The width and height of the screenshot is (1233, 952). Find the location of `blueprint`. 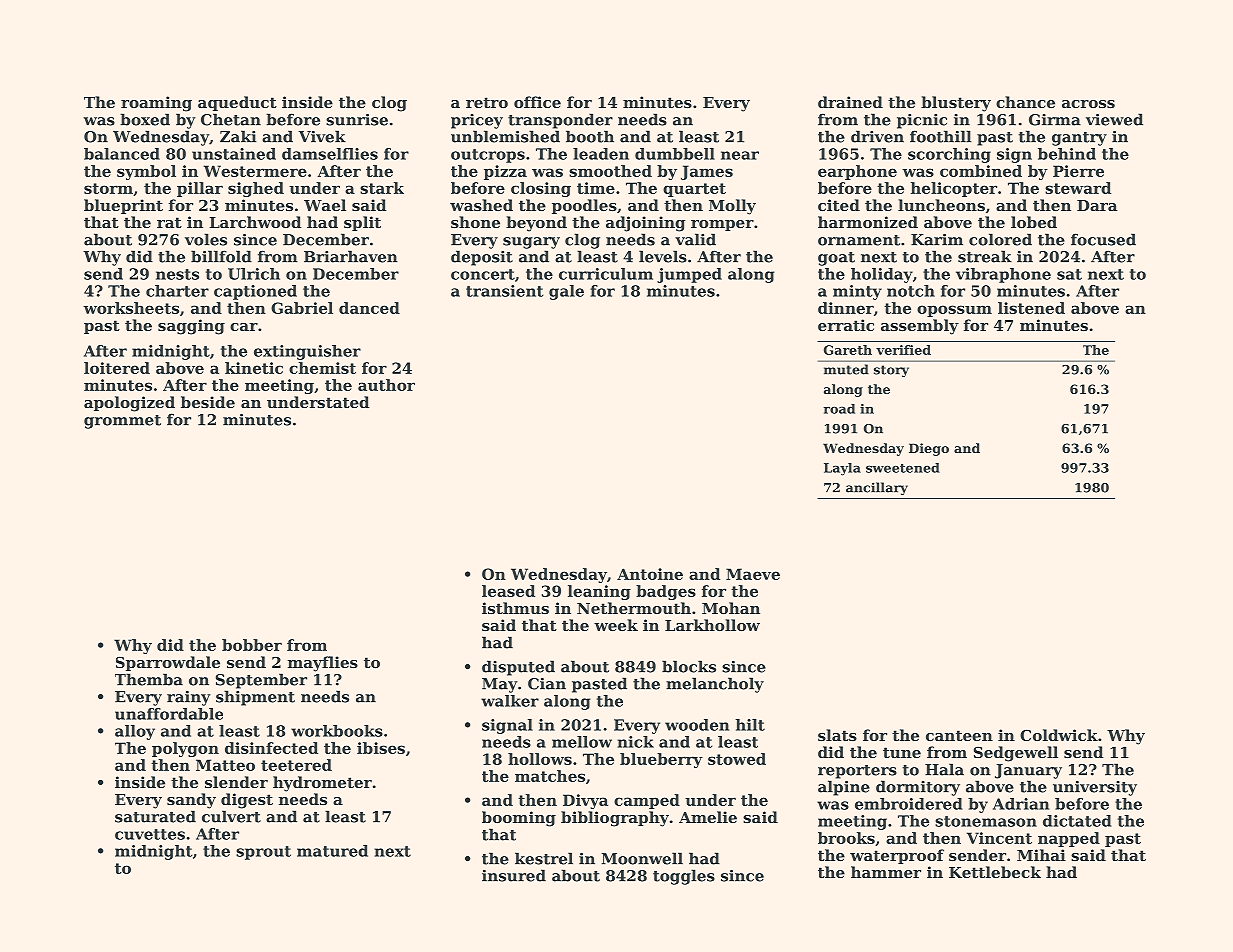

blueprint is located at coordinates (123, 206).
